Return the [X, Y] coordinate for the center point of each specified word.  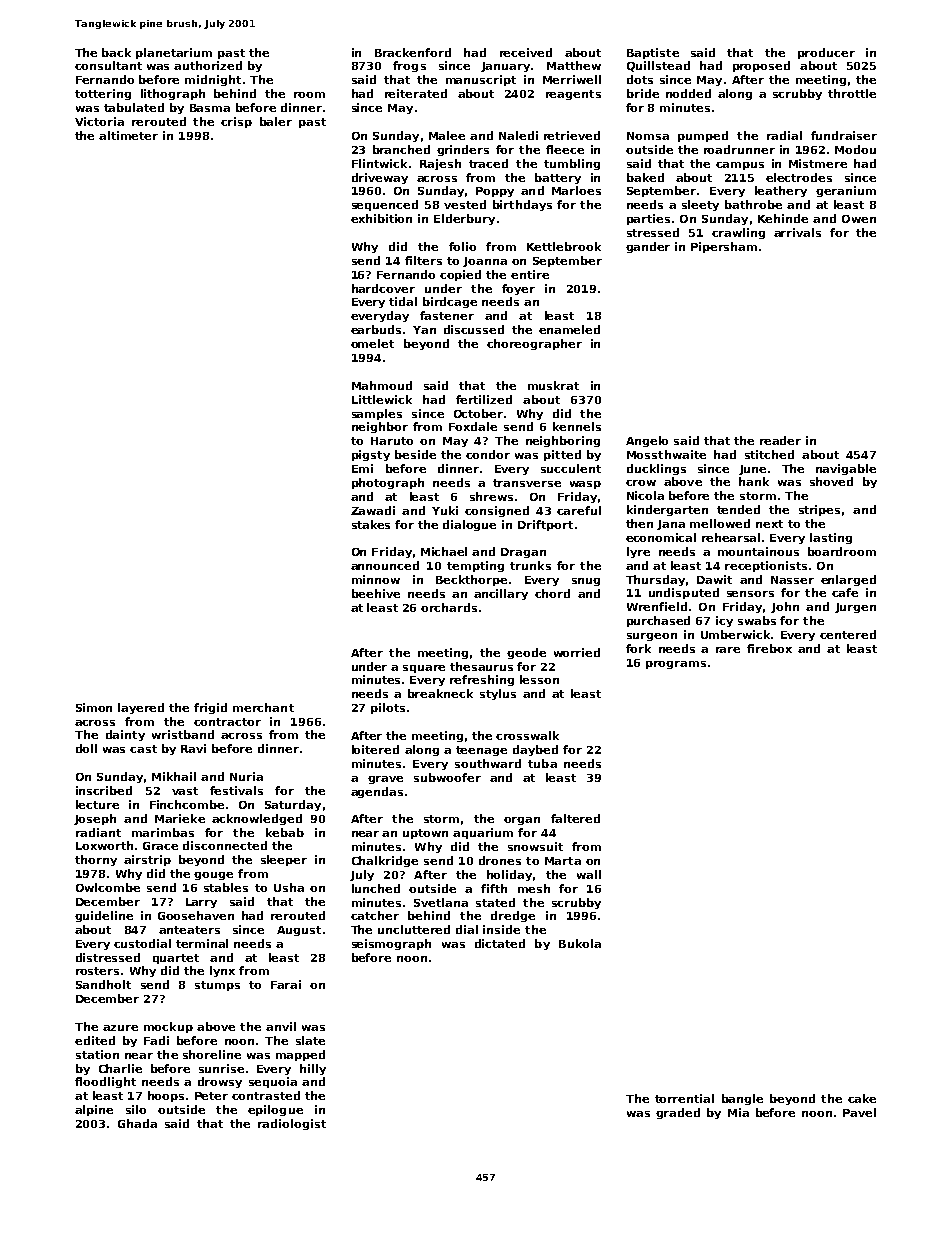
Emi [362, 468]
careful [579, 510]
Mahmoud [382, 385]
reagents [573, 95]
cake [862, 1098]
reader [780, 440]
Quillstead [658, 66]
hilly [313, 1069]
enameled [569, 329]
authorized [208, 65]
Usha [289, 887]
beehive [376, 593]
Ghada [137, 1123]
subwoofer [447, 777]
